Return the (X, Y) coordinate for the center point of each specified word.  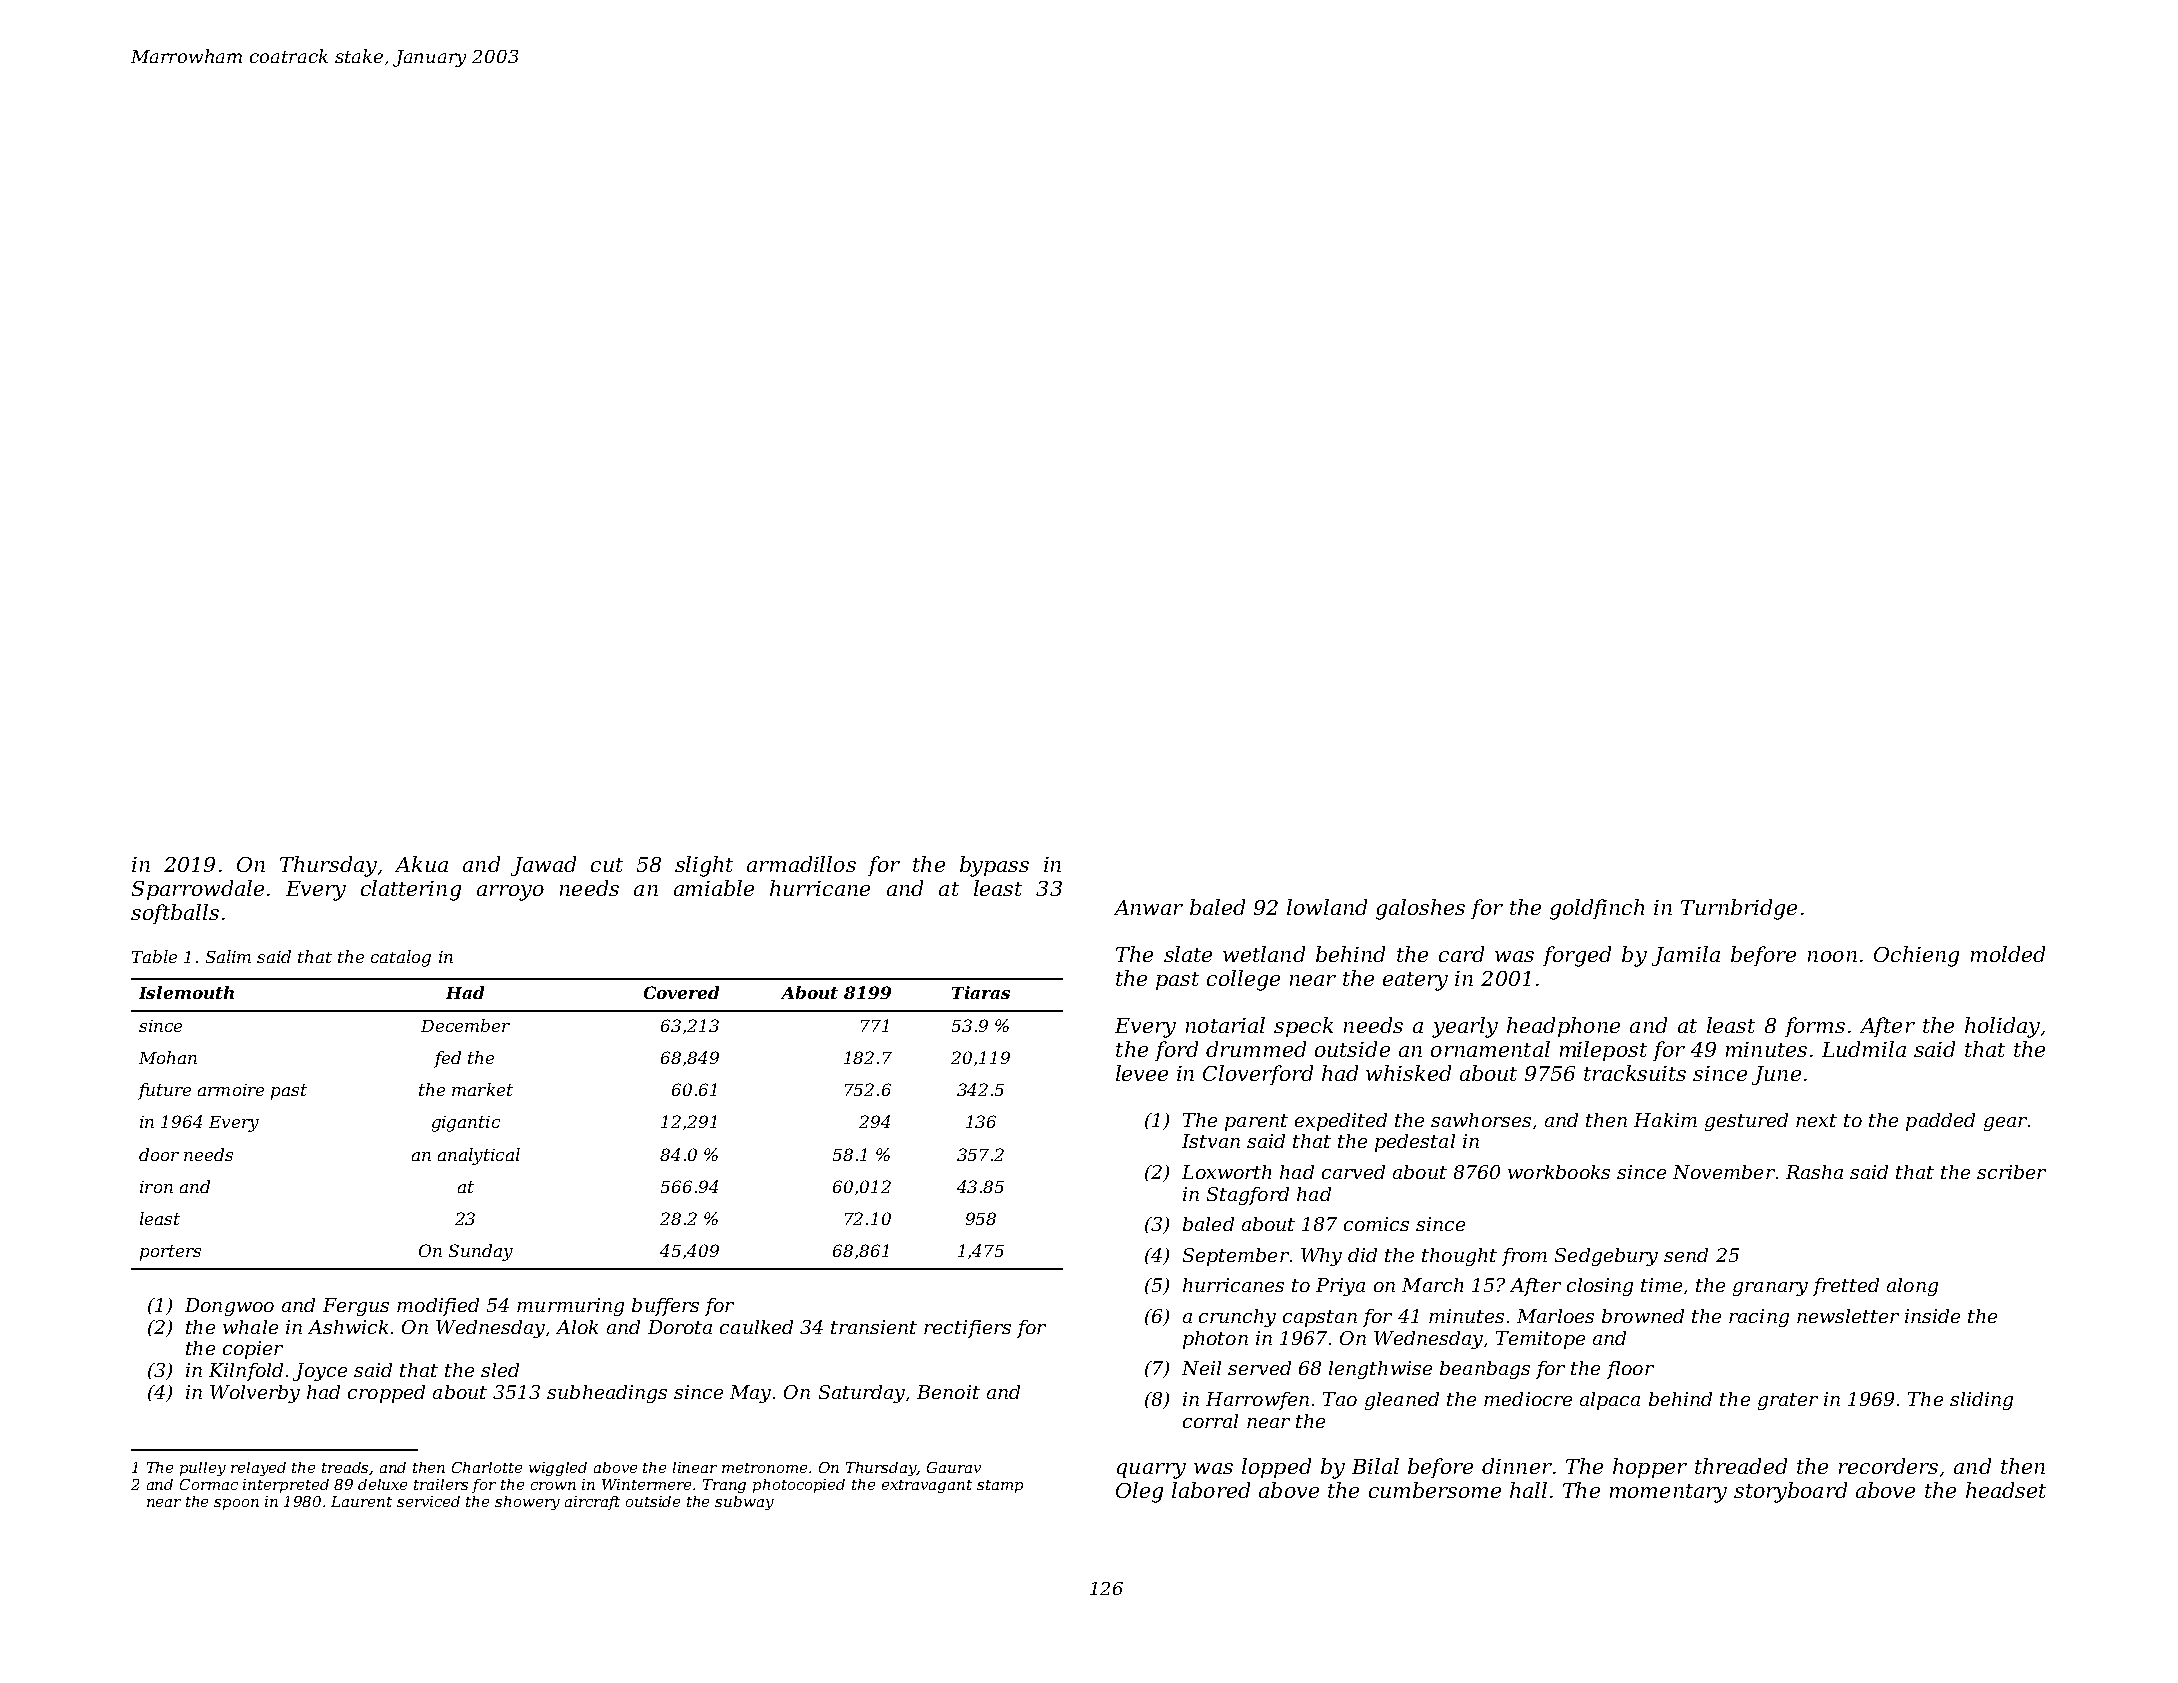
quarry (1151, 1471)
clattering (411, 890)
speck (1303, 1027)
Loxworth (1226, 1172)
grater (1788, 1401)
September (1236, 1257)
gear (2005, 1124)
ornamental (1490, 1049)
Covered (681, 992)
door (159, 1154)
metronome (766, 1468)
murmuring (570, 1307)
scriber (2011, 1172)
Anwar (1148, 907)
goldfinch (1597, 909)
